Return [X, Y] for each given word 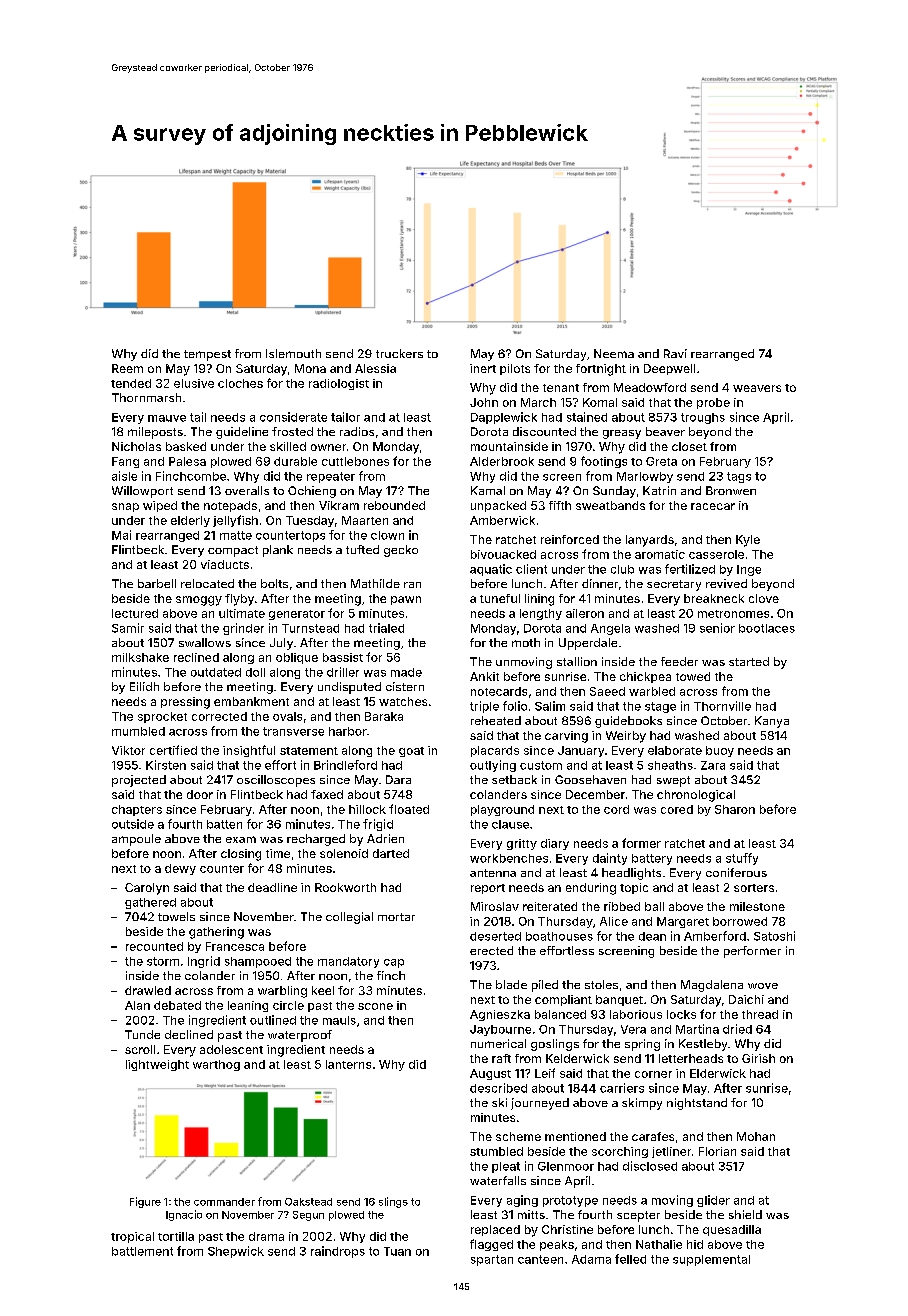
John [484, 402]
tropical [132, 1237]
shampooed [258, 962]
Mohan [756, 1136]
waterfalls [498, 1180]
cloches [240, 383]
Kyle [748, 541]
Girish [758, 1058]
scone [375, 1006]
